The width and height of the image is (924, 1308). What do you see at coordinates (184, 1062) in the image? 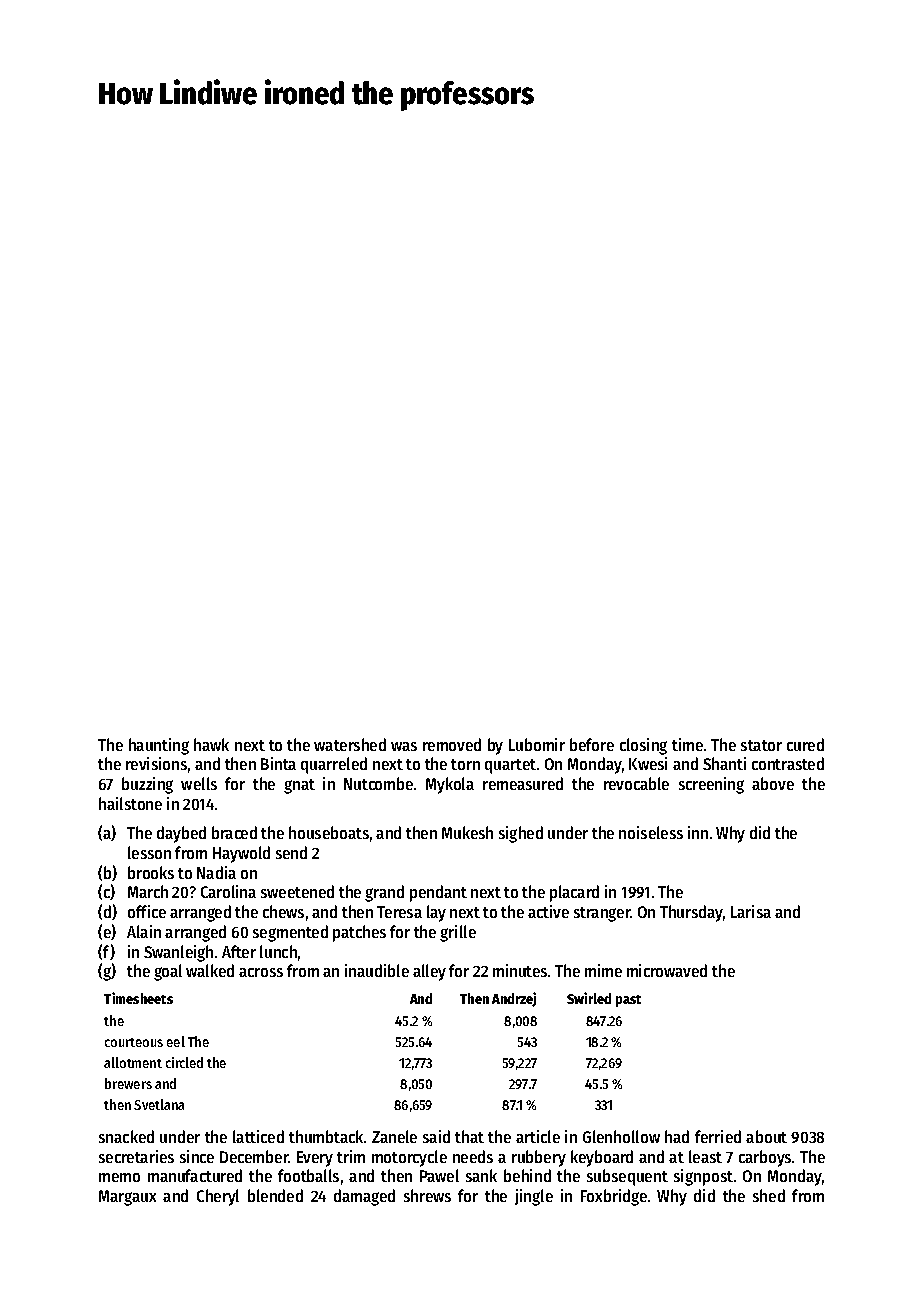
I see `circled` at bounding box center [184, 1062].
